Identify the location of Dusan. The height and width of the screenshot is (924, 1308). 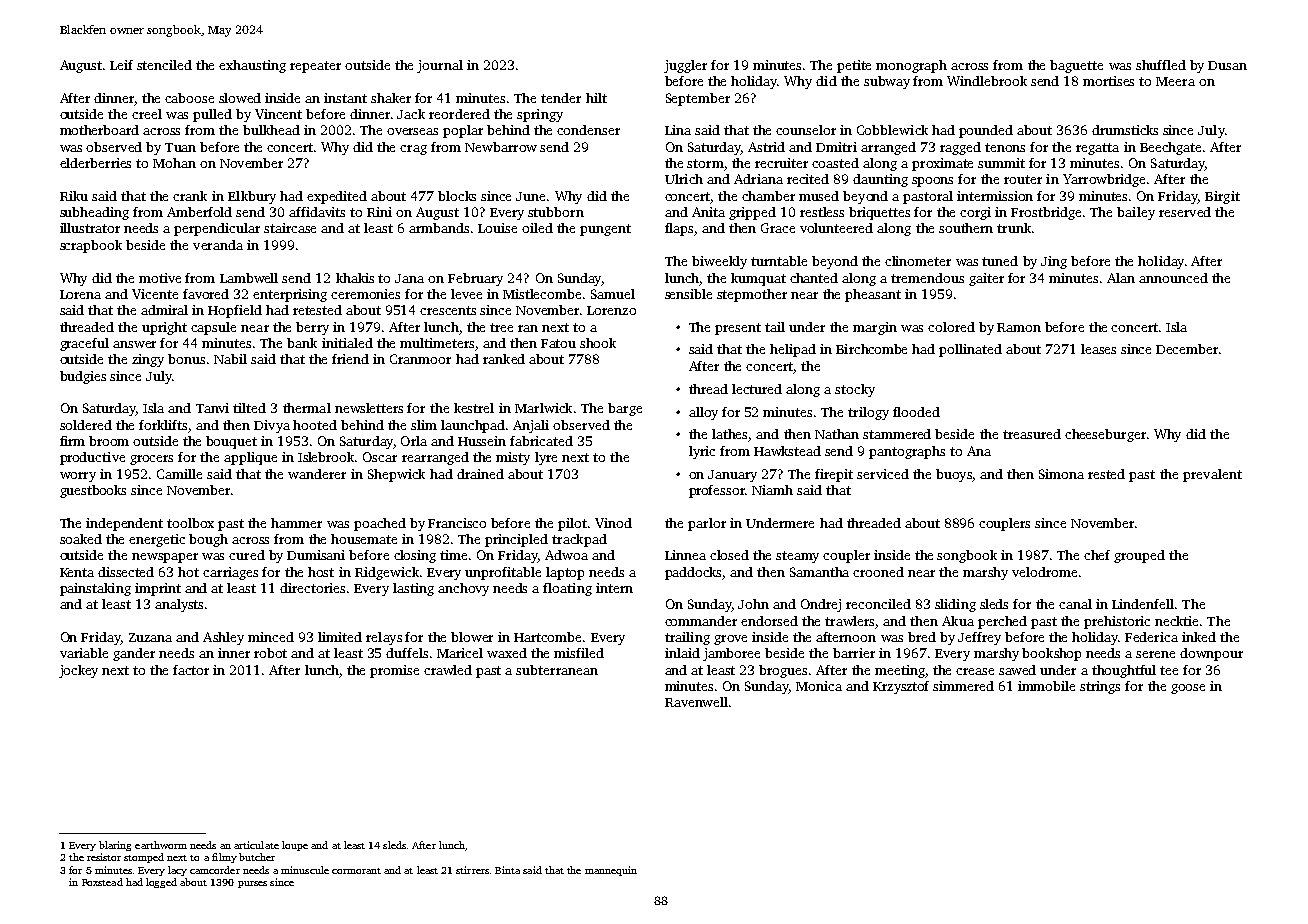
(1227, 65).
